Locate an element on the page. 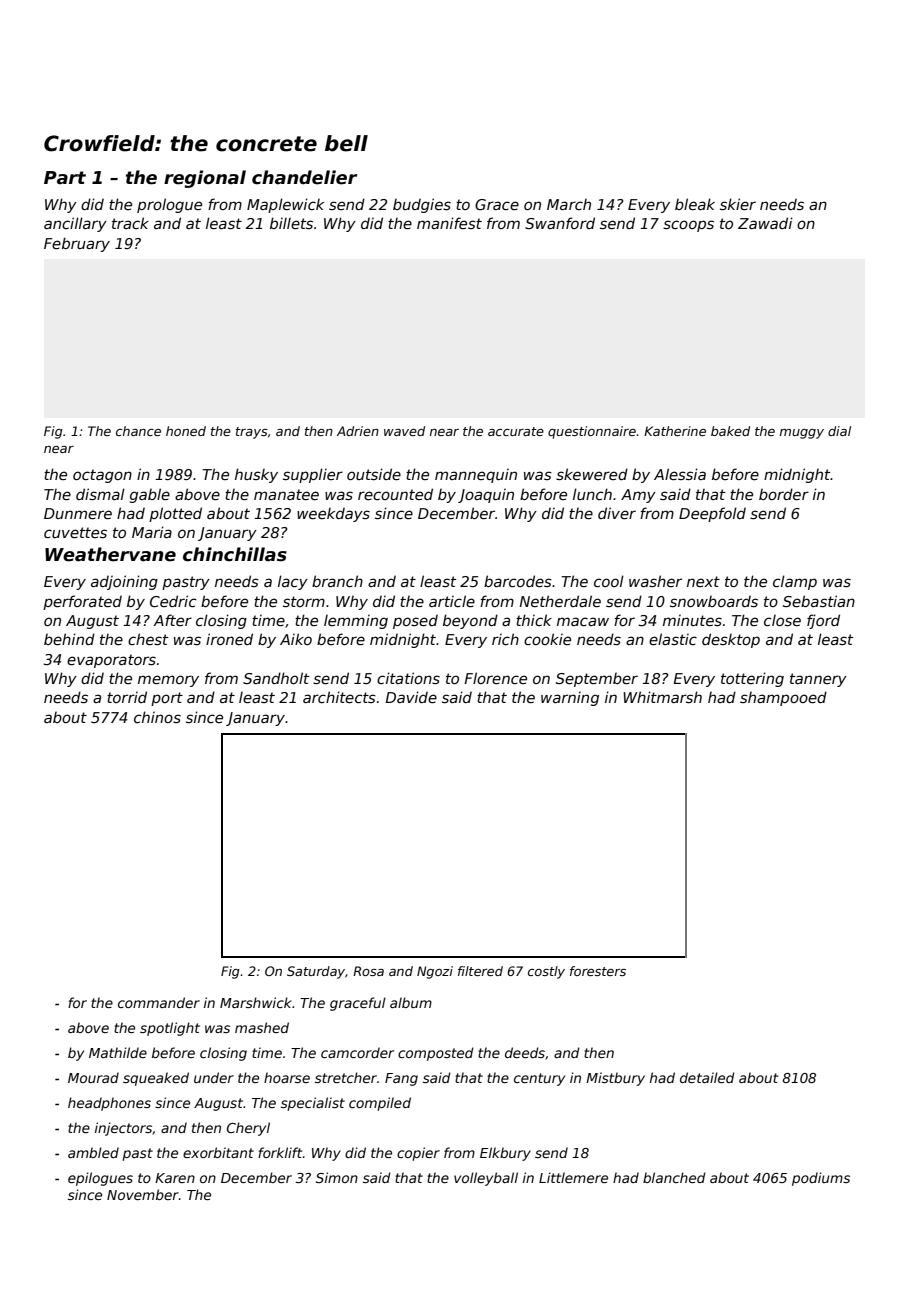 This document has height=1316, width=908. torrid is located at coordinates (127, 697).
